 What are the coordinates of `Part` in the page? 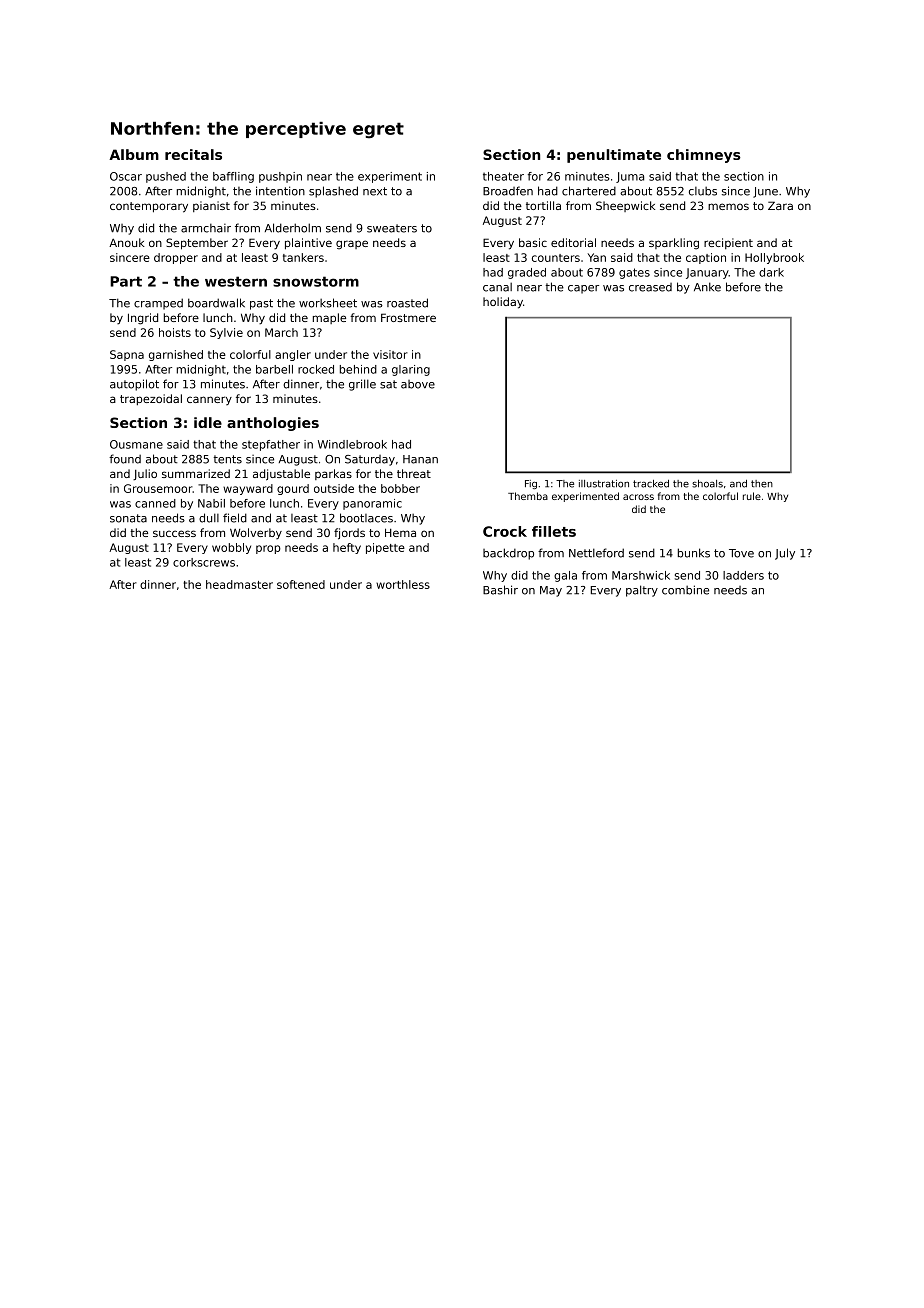 It's located at (126, 281).
